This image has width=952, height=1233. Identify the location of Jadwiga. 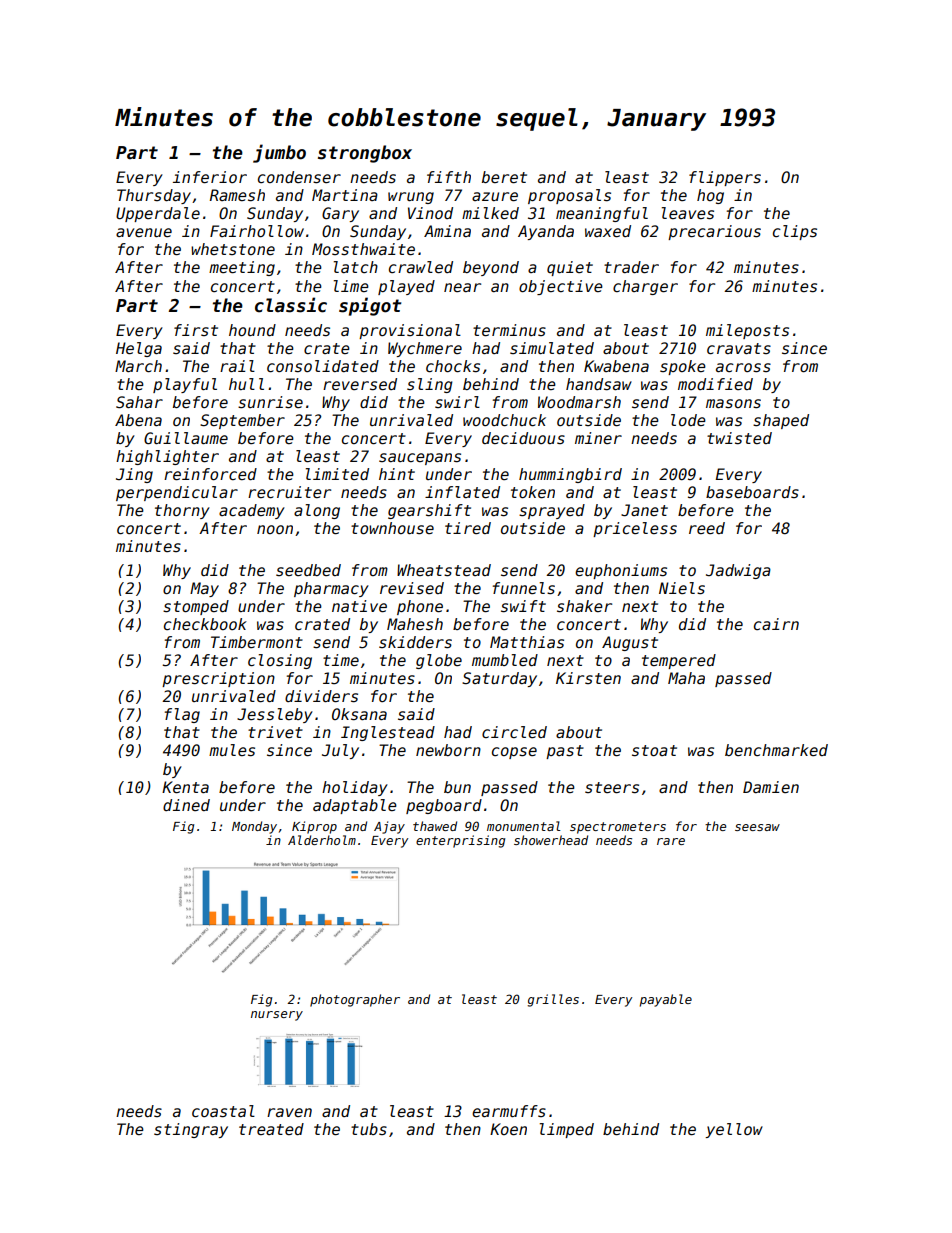
(738, 571).
